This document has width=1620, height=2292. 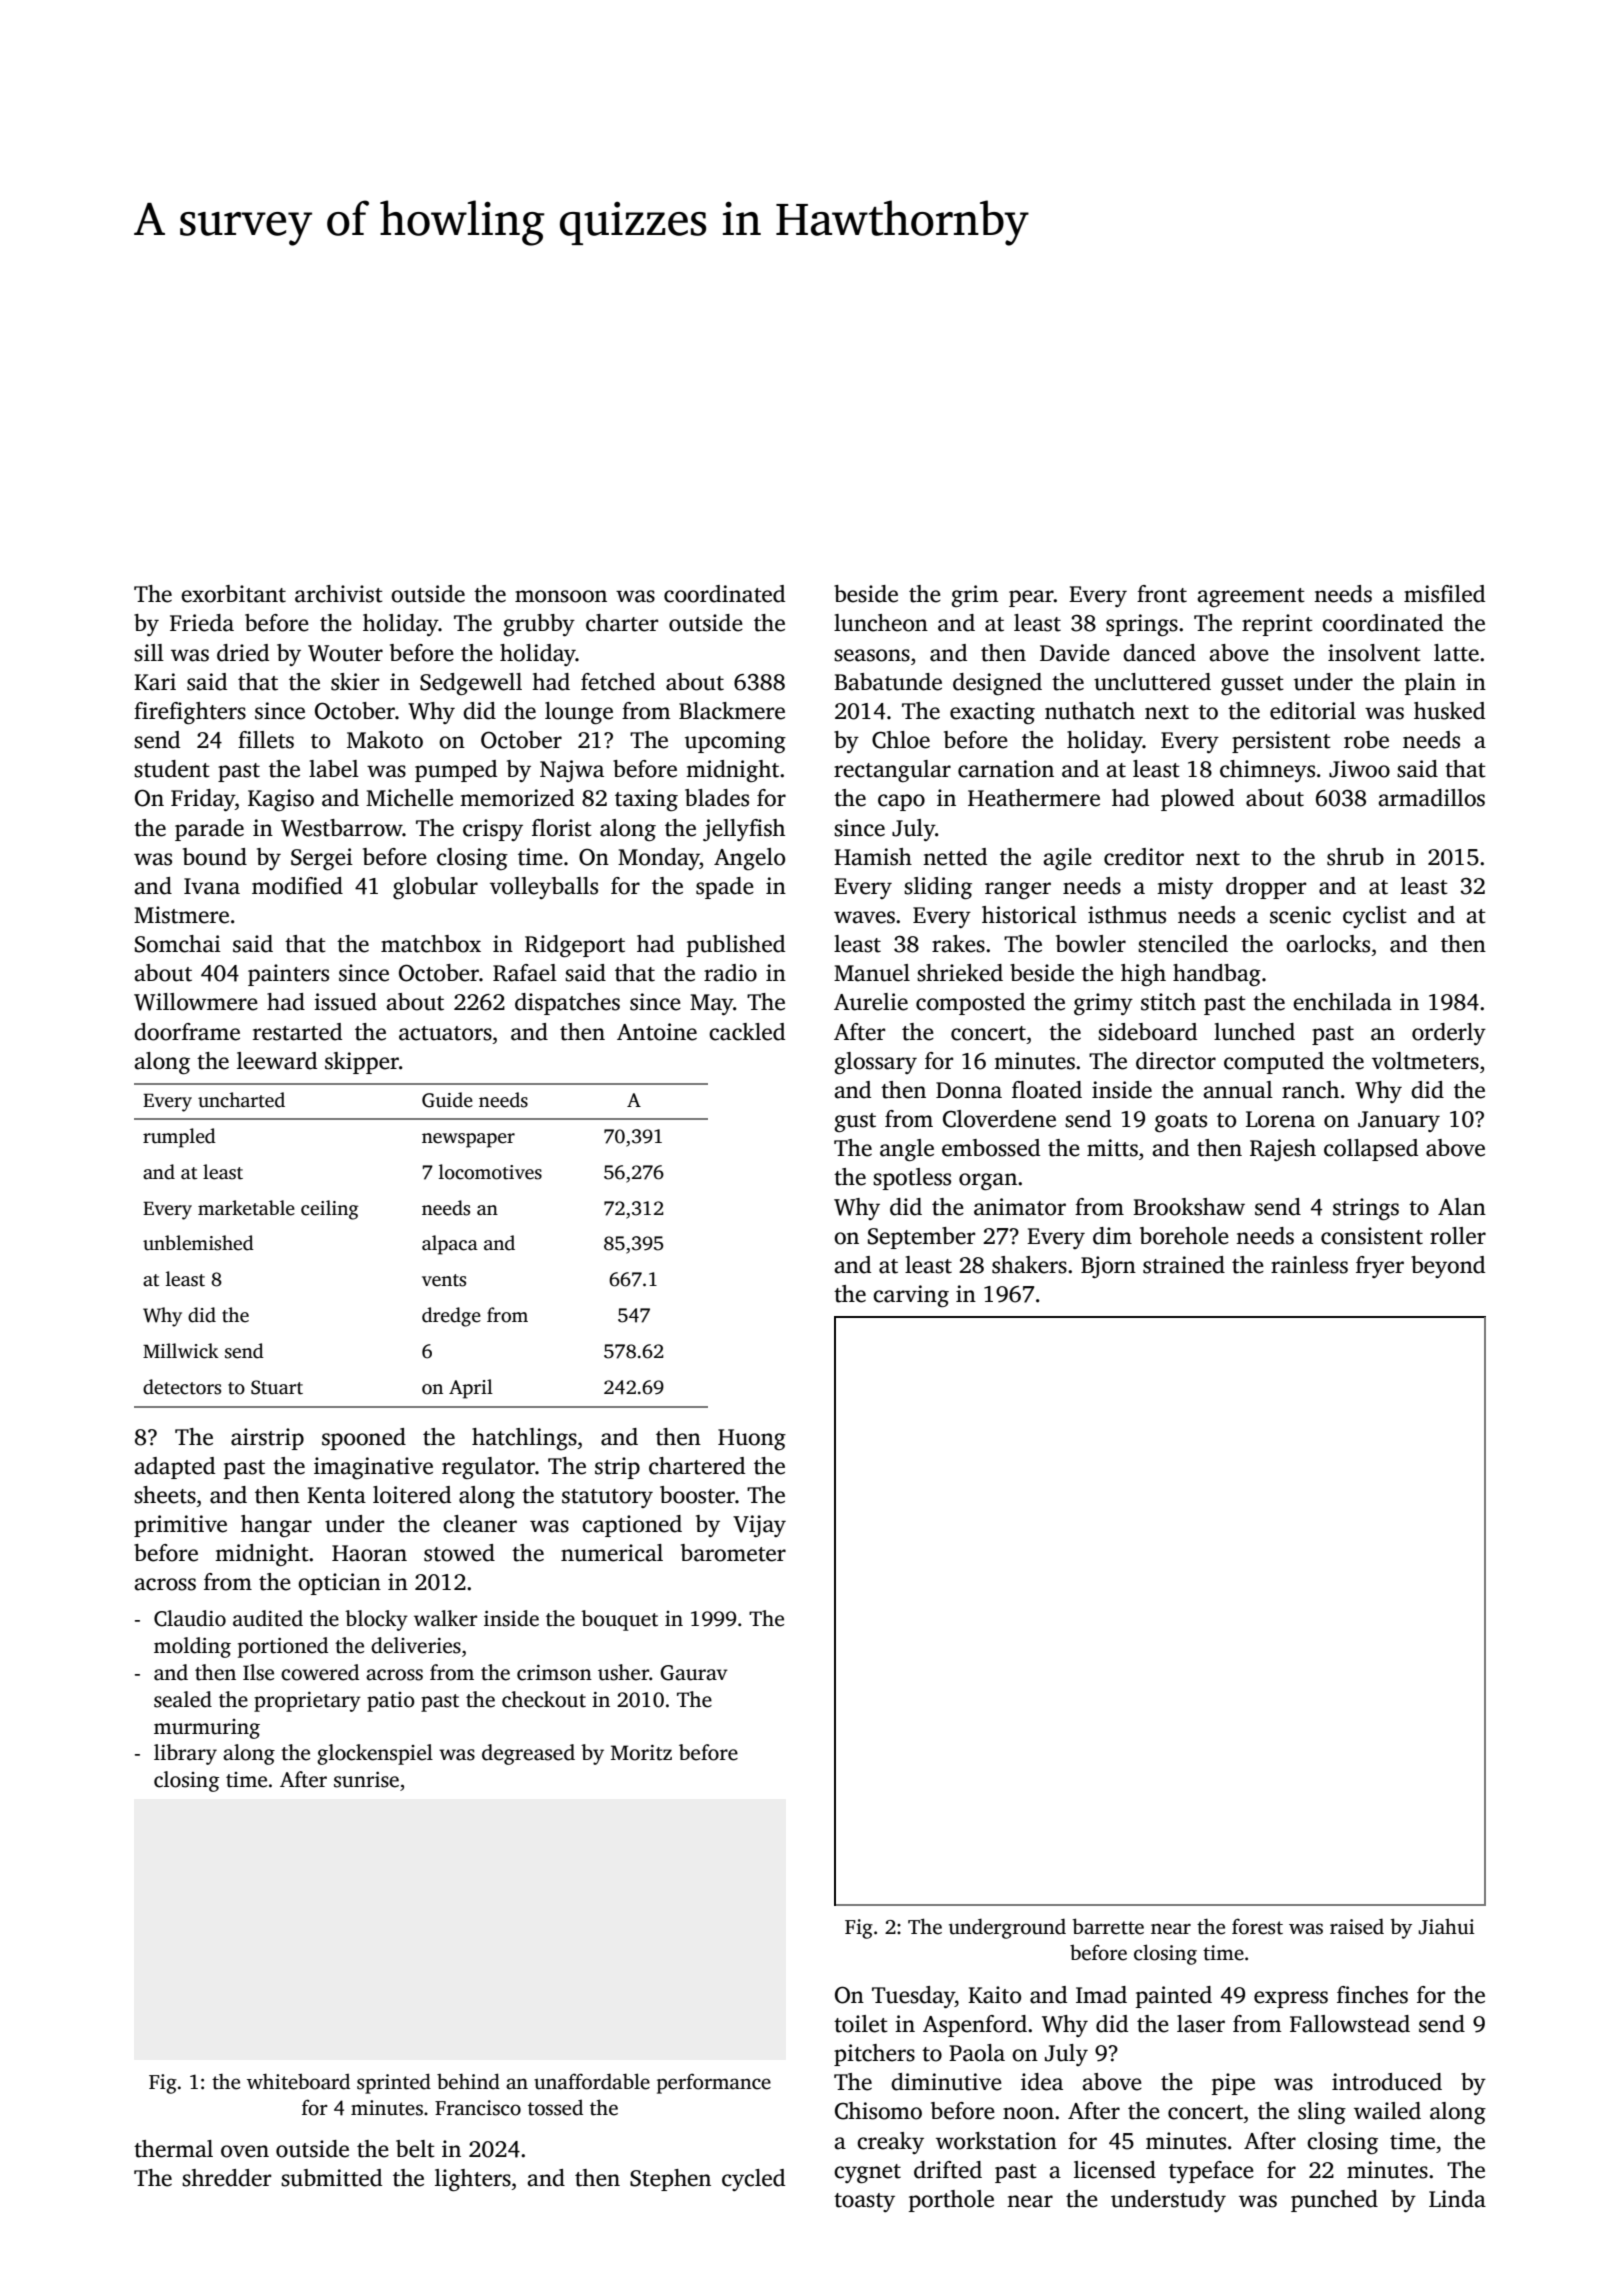 What do you see at coordinates (579, 713) in the document?
I see `lounge` at bounding box center [579, 713].
